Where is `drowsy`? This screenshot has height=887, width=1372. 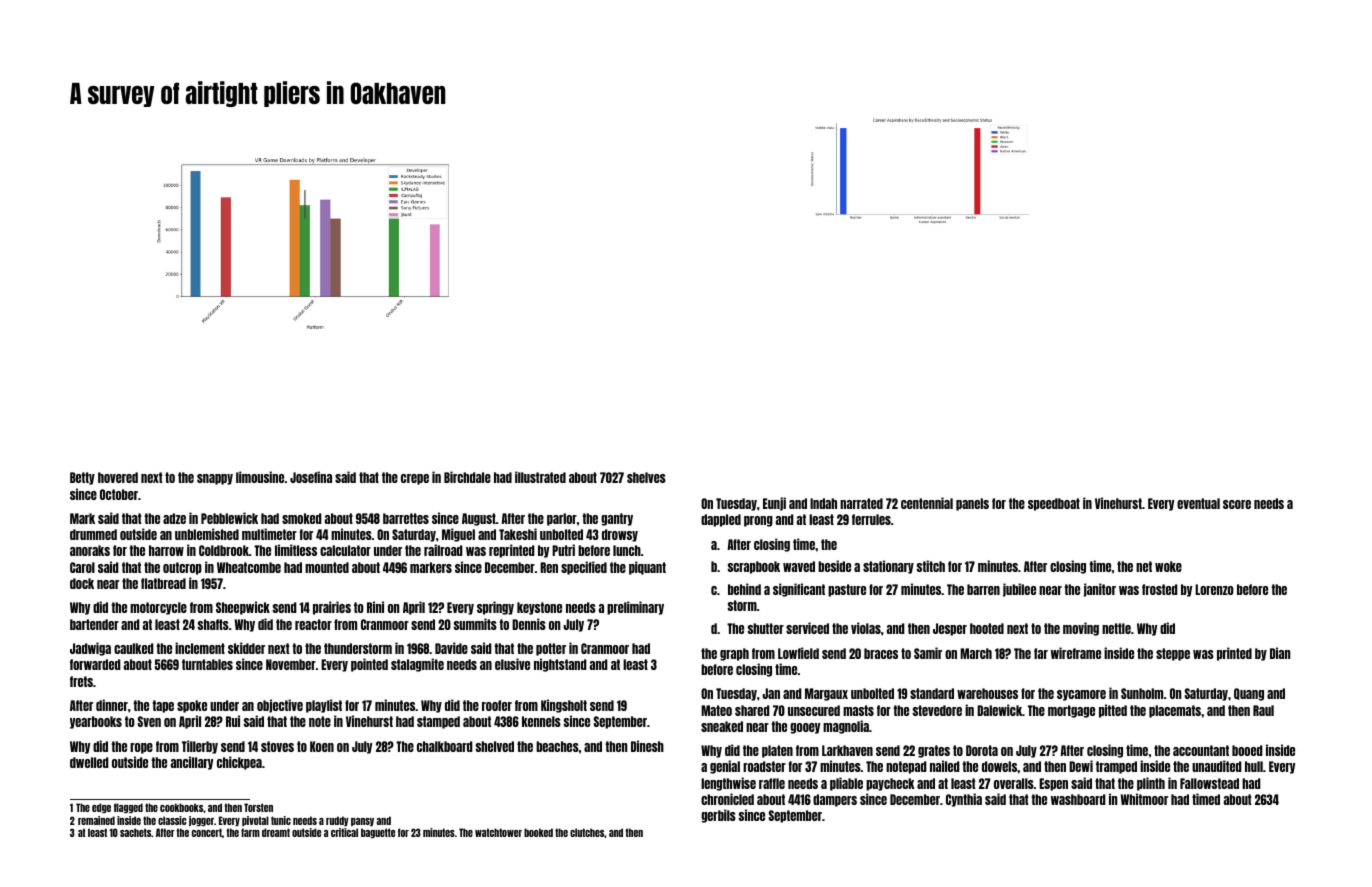
drowsy is located at coordinates (620, 535).
